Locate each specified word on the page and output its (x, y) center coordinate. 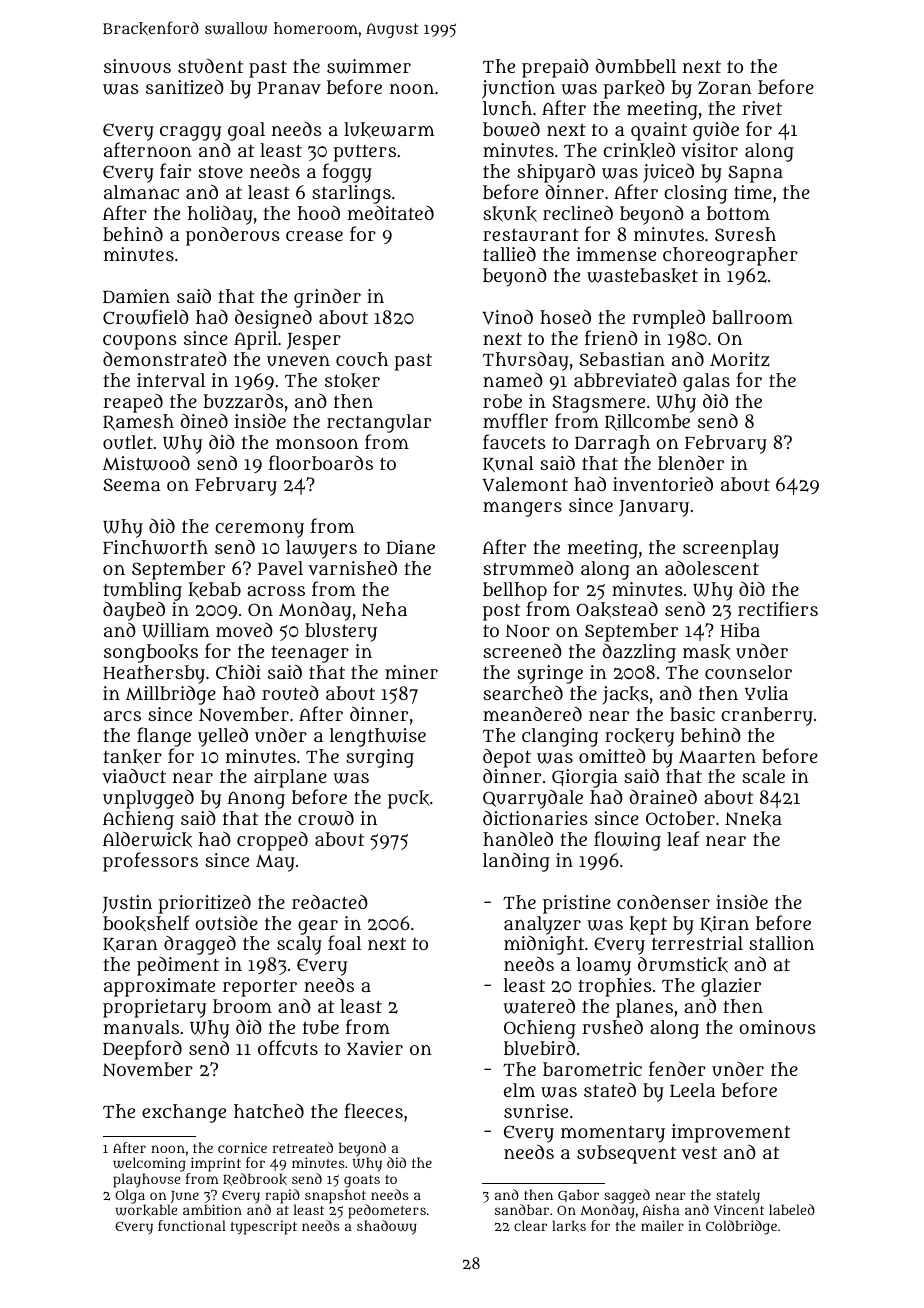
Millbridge (171, 695)
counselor (748, 672)
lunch (507, 108)
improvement (731, 1133)
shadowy (387, 1227)
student (210, 66)
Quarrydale (533, 799)
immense (616, 254)
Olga (130, 1196)
